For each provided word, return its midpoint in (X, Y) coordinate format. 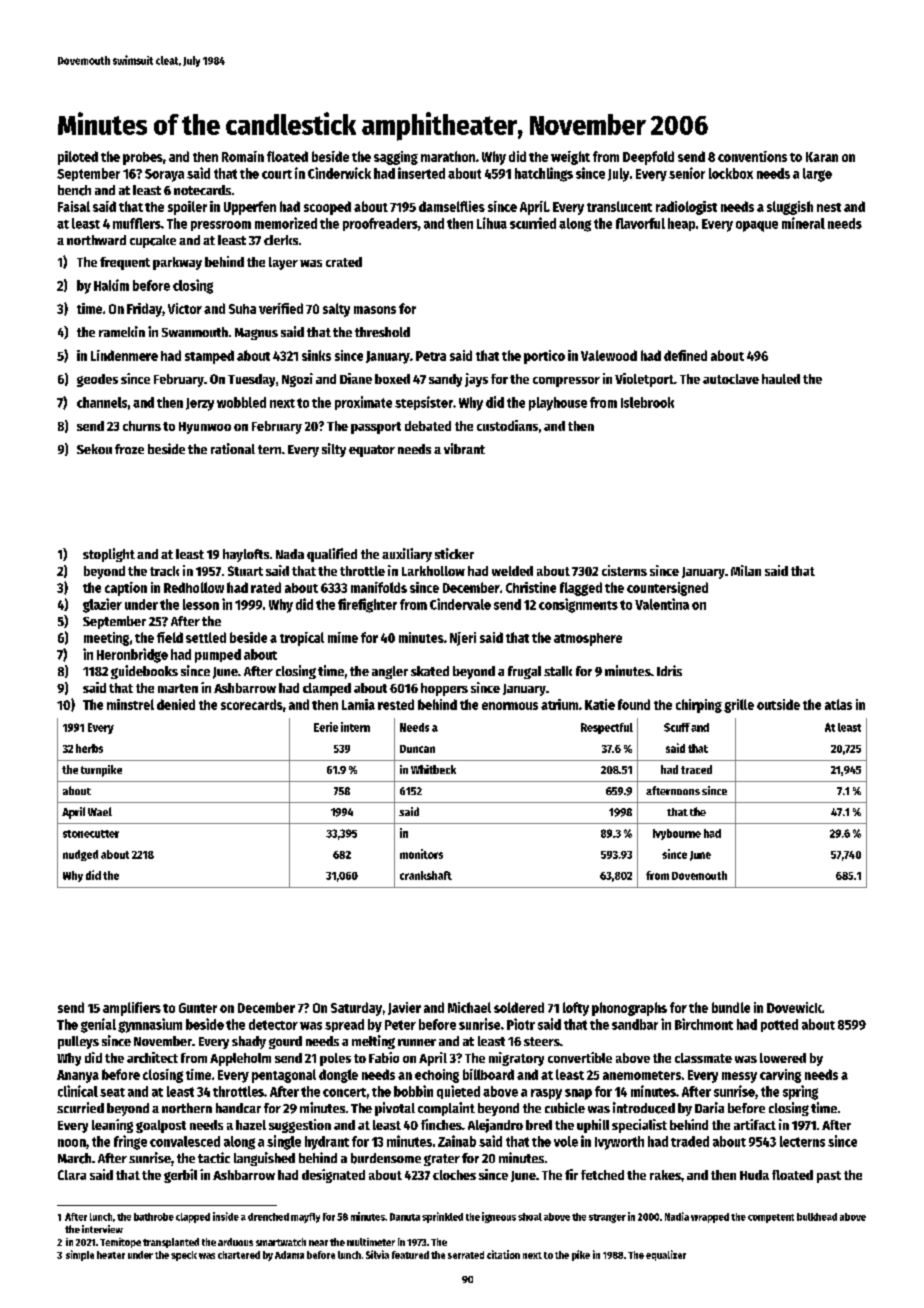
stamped (209, 357)
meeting (106, 639)
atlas (838, 704)
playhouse (558, 404)
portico (544, 357)
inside (226, 1216)
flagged (581, 589)
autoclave (731, 379)
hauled (781, 379)
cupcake (153, 241)
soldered (519, 1007)
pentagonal (284, 1076)
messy (739, 1077)
